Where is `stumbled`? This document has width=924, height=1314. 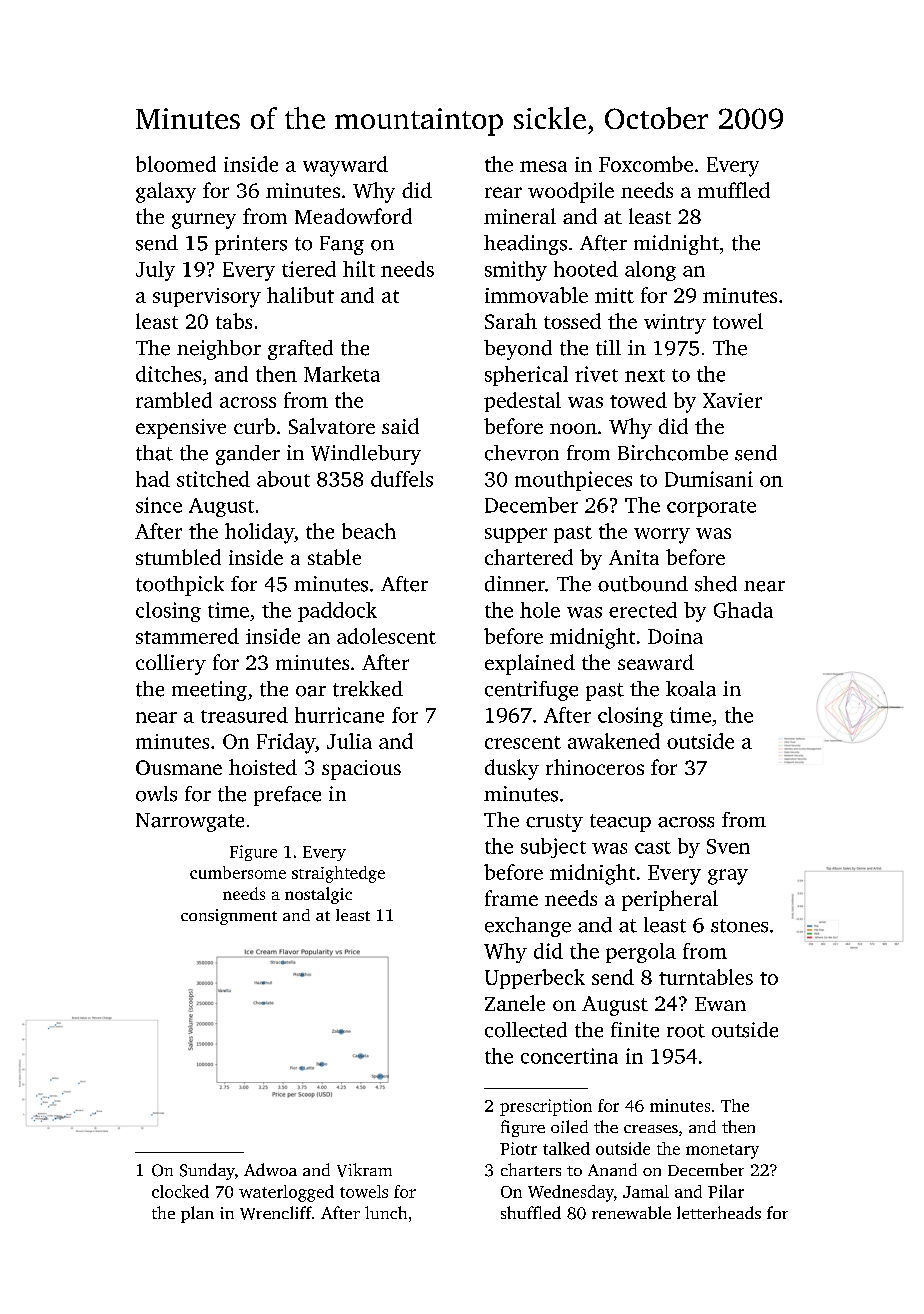 stumbled is located at coordinates (178, 557).
